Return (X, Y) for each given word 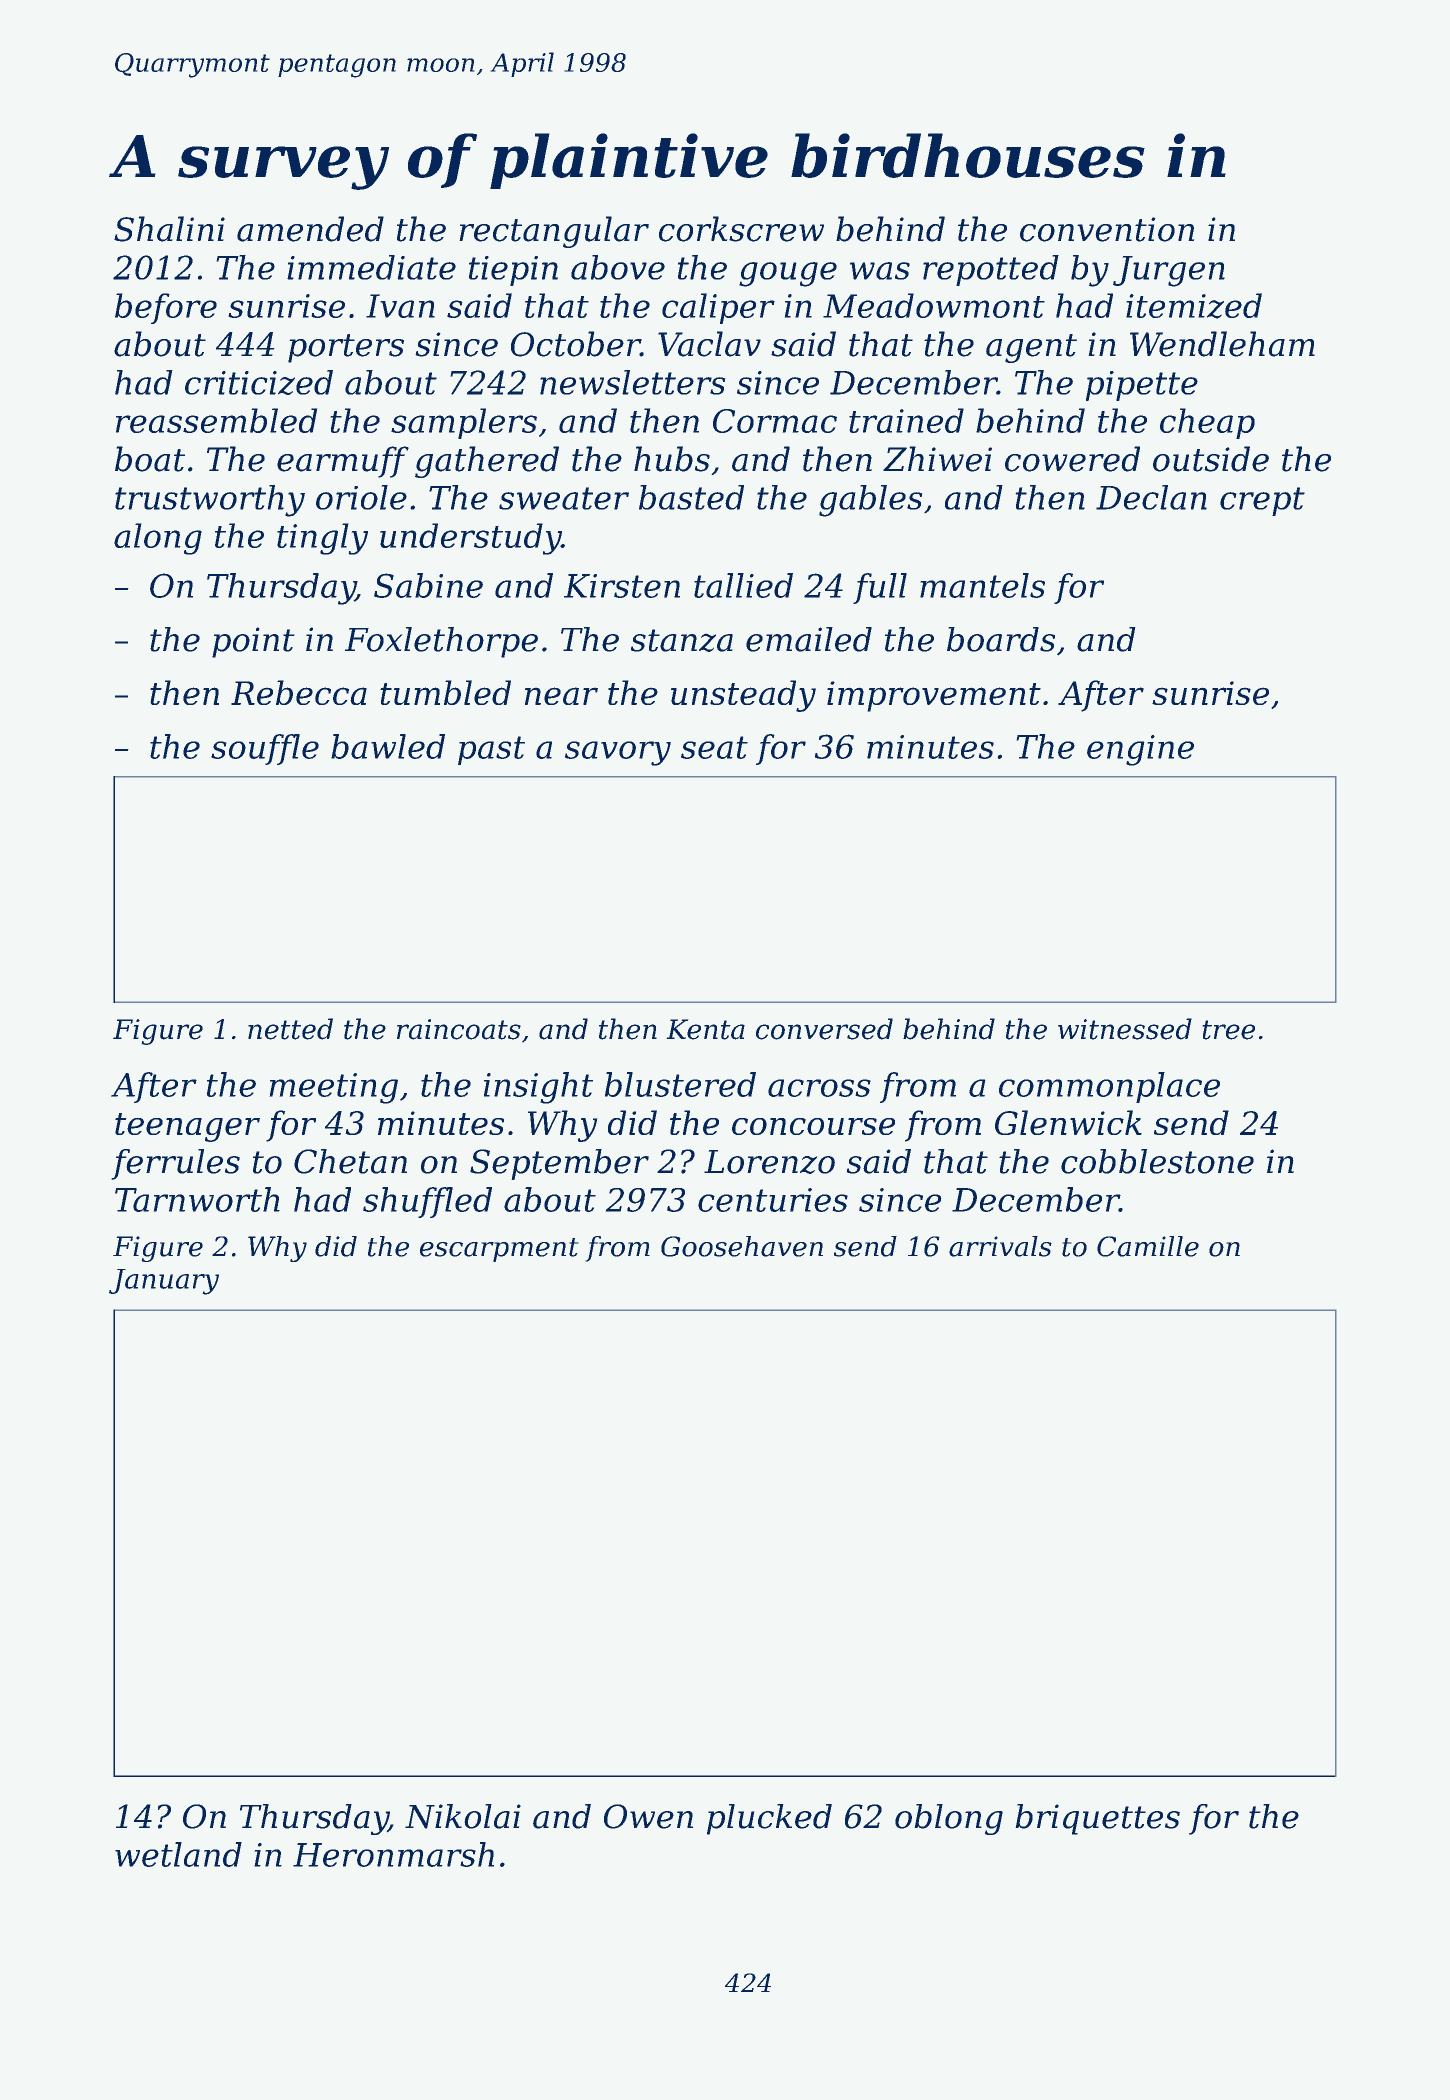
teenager (187, 1127)
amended (310, 229)
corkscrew (741, 229)
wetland (178, 1854)
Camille (1148, 1246)
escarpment (499, 1250)
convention (1107, 229)
